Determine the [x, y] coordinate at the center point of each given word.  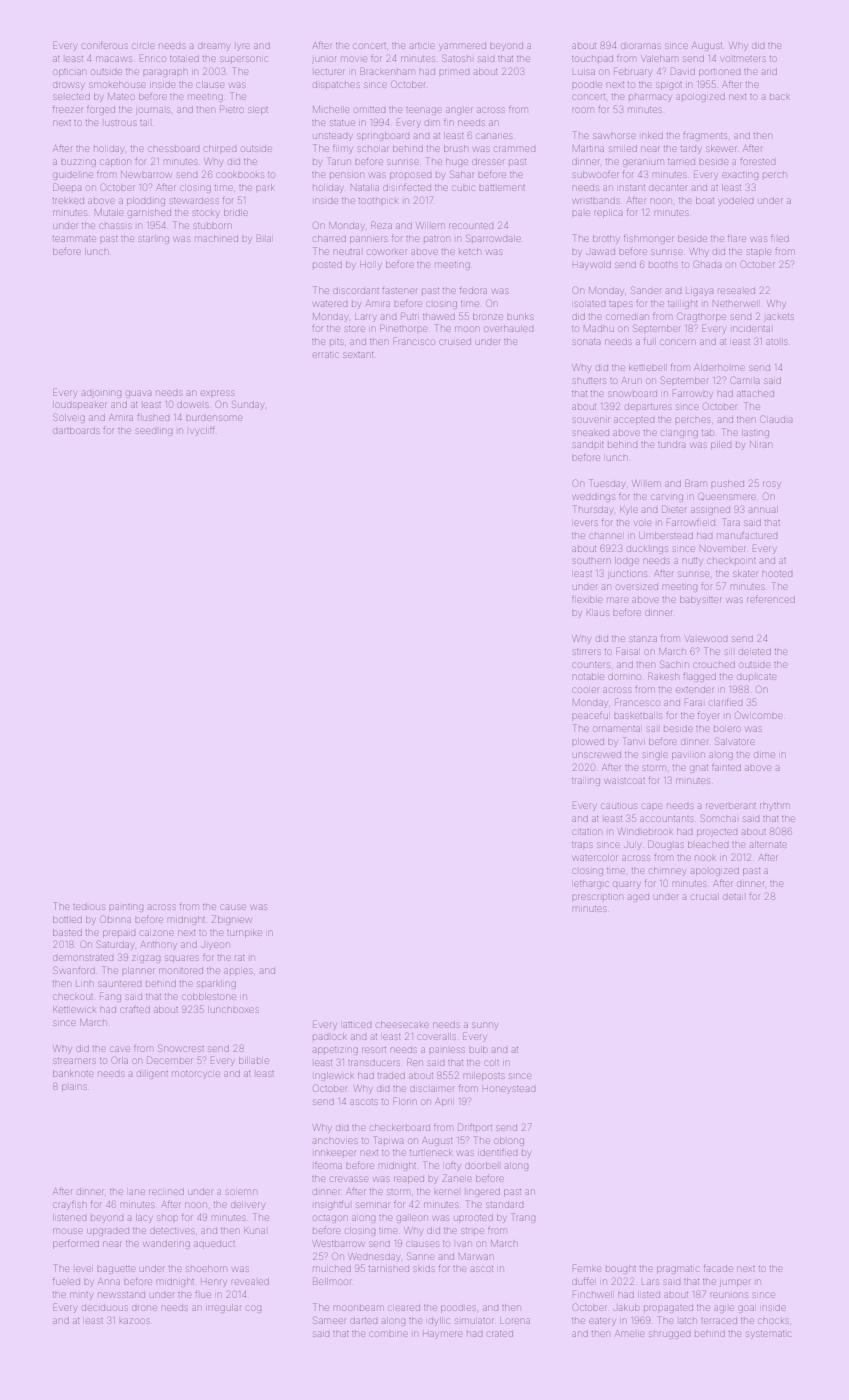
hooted [777, 574]
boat [705, 201]
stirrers [587, 652]
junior [324, 60]
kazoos [134, 1321]
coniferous [105, 46]
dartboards [76, 431]
